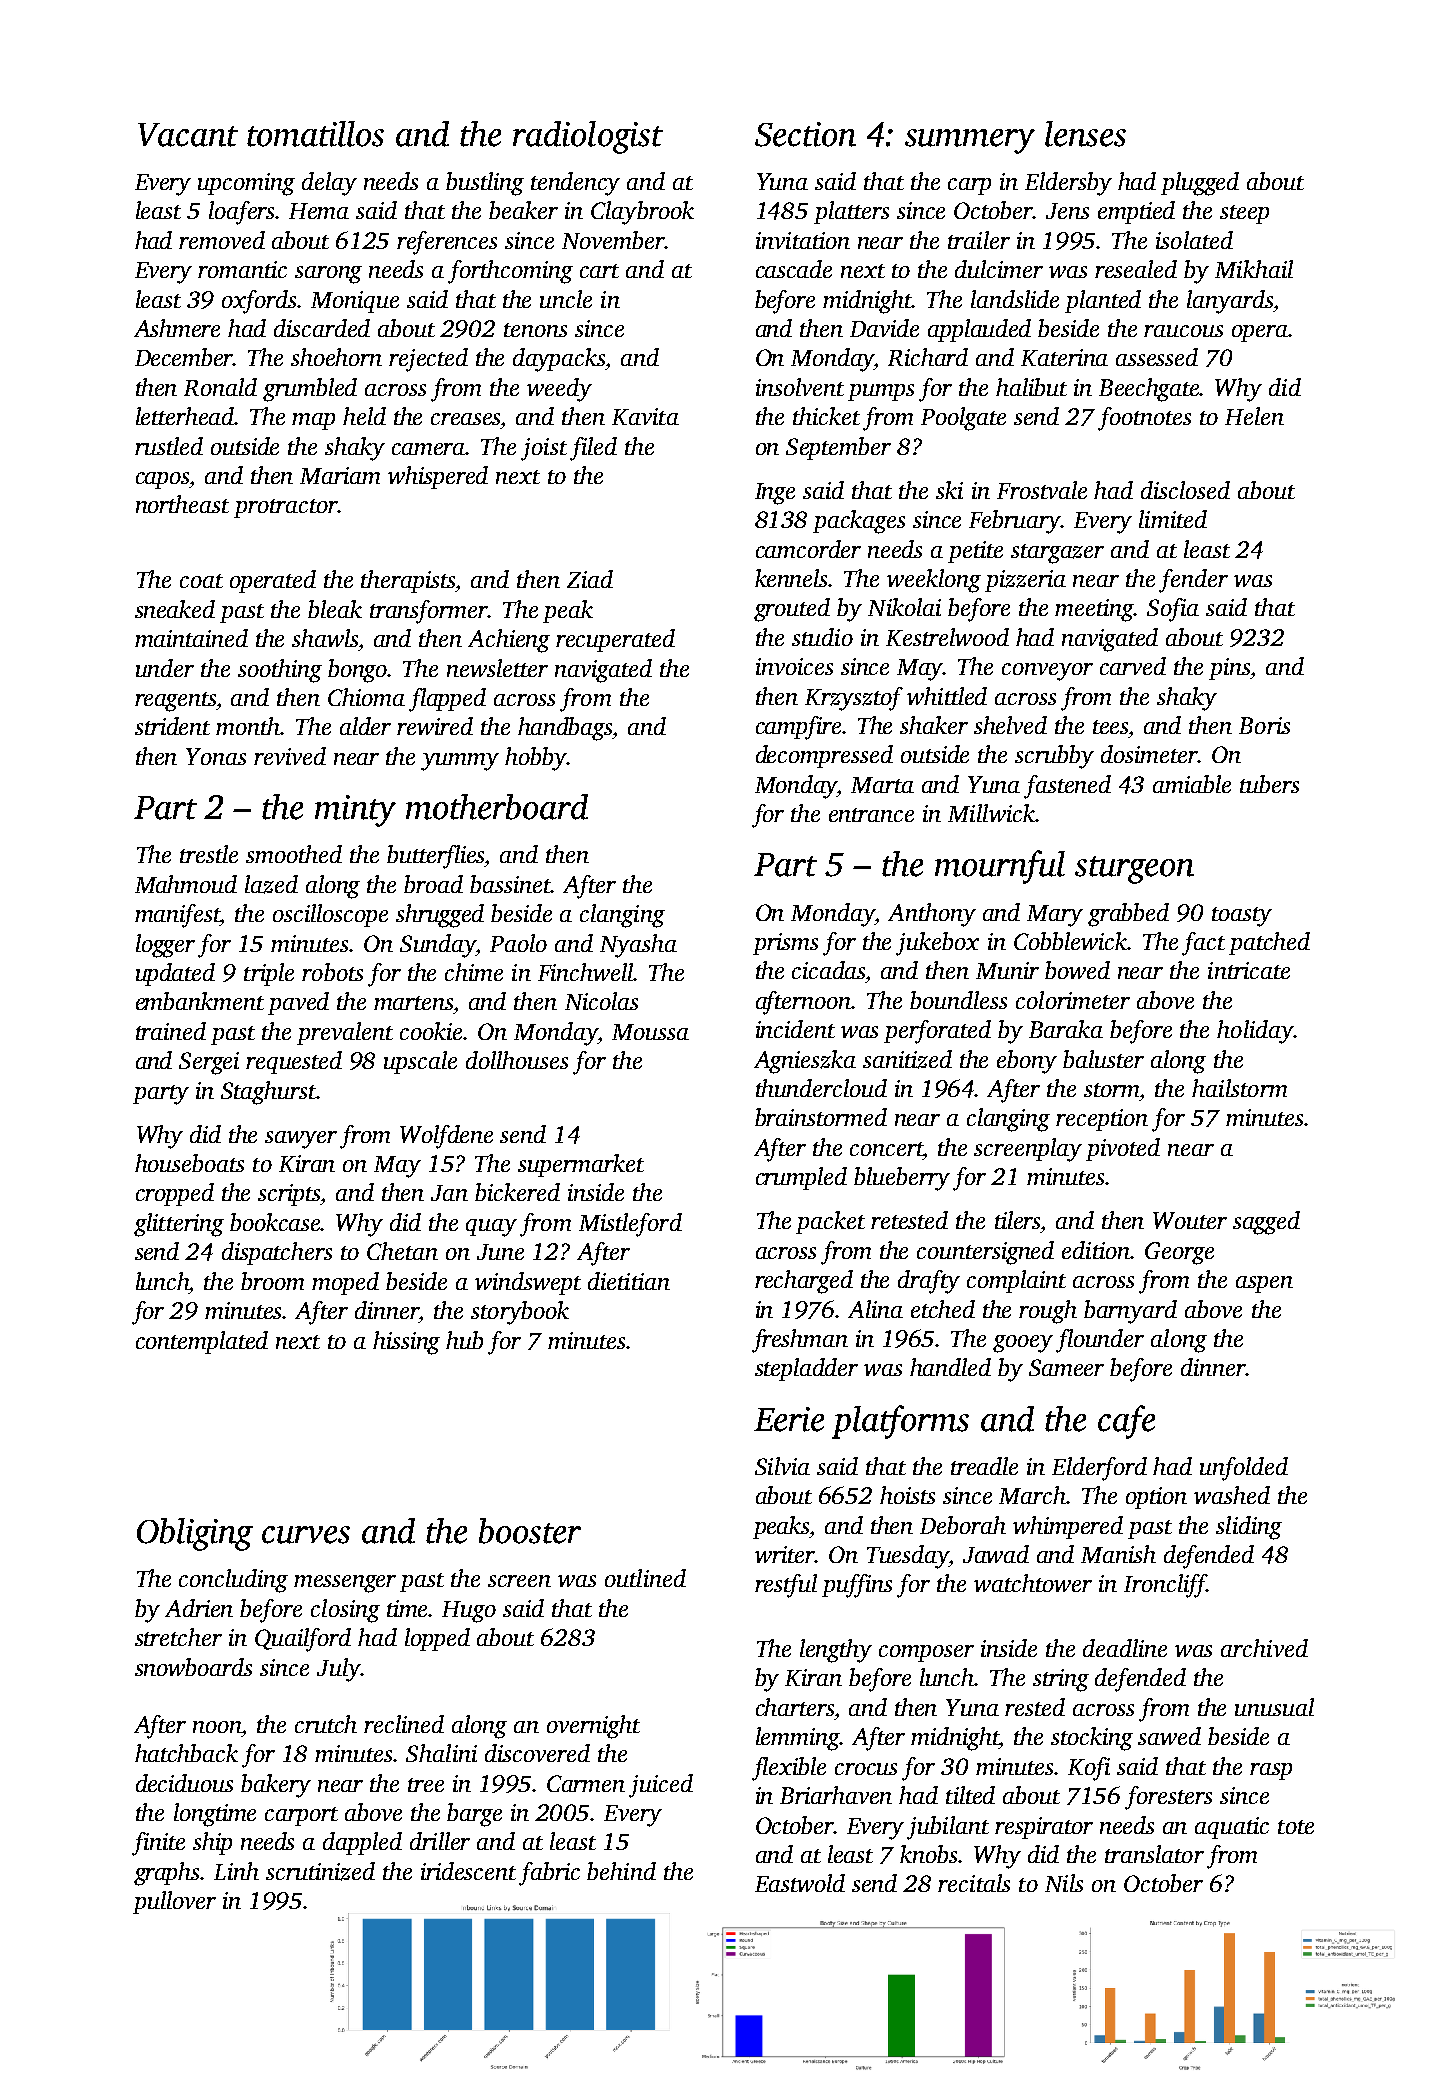  What do you see at coordinates (1264, 725) in the page?
I see `Boris` at bounding box center [1264, 725].
